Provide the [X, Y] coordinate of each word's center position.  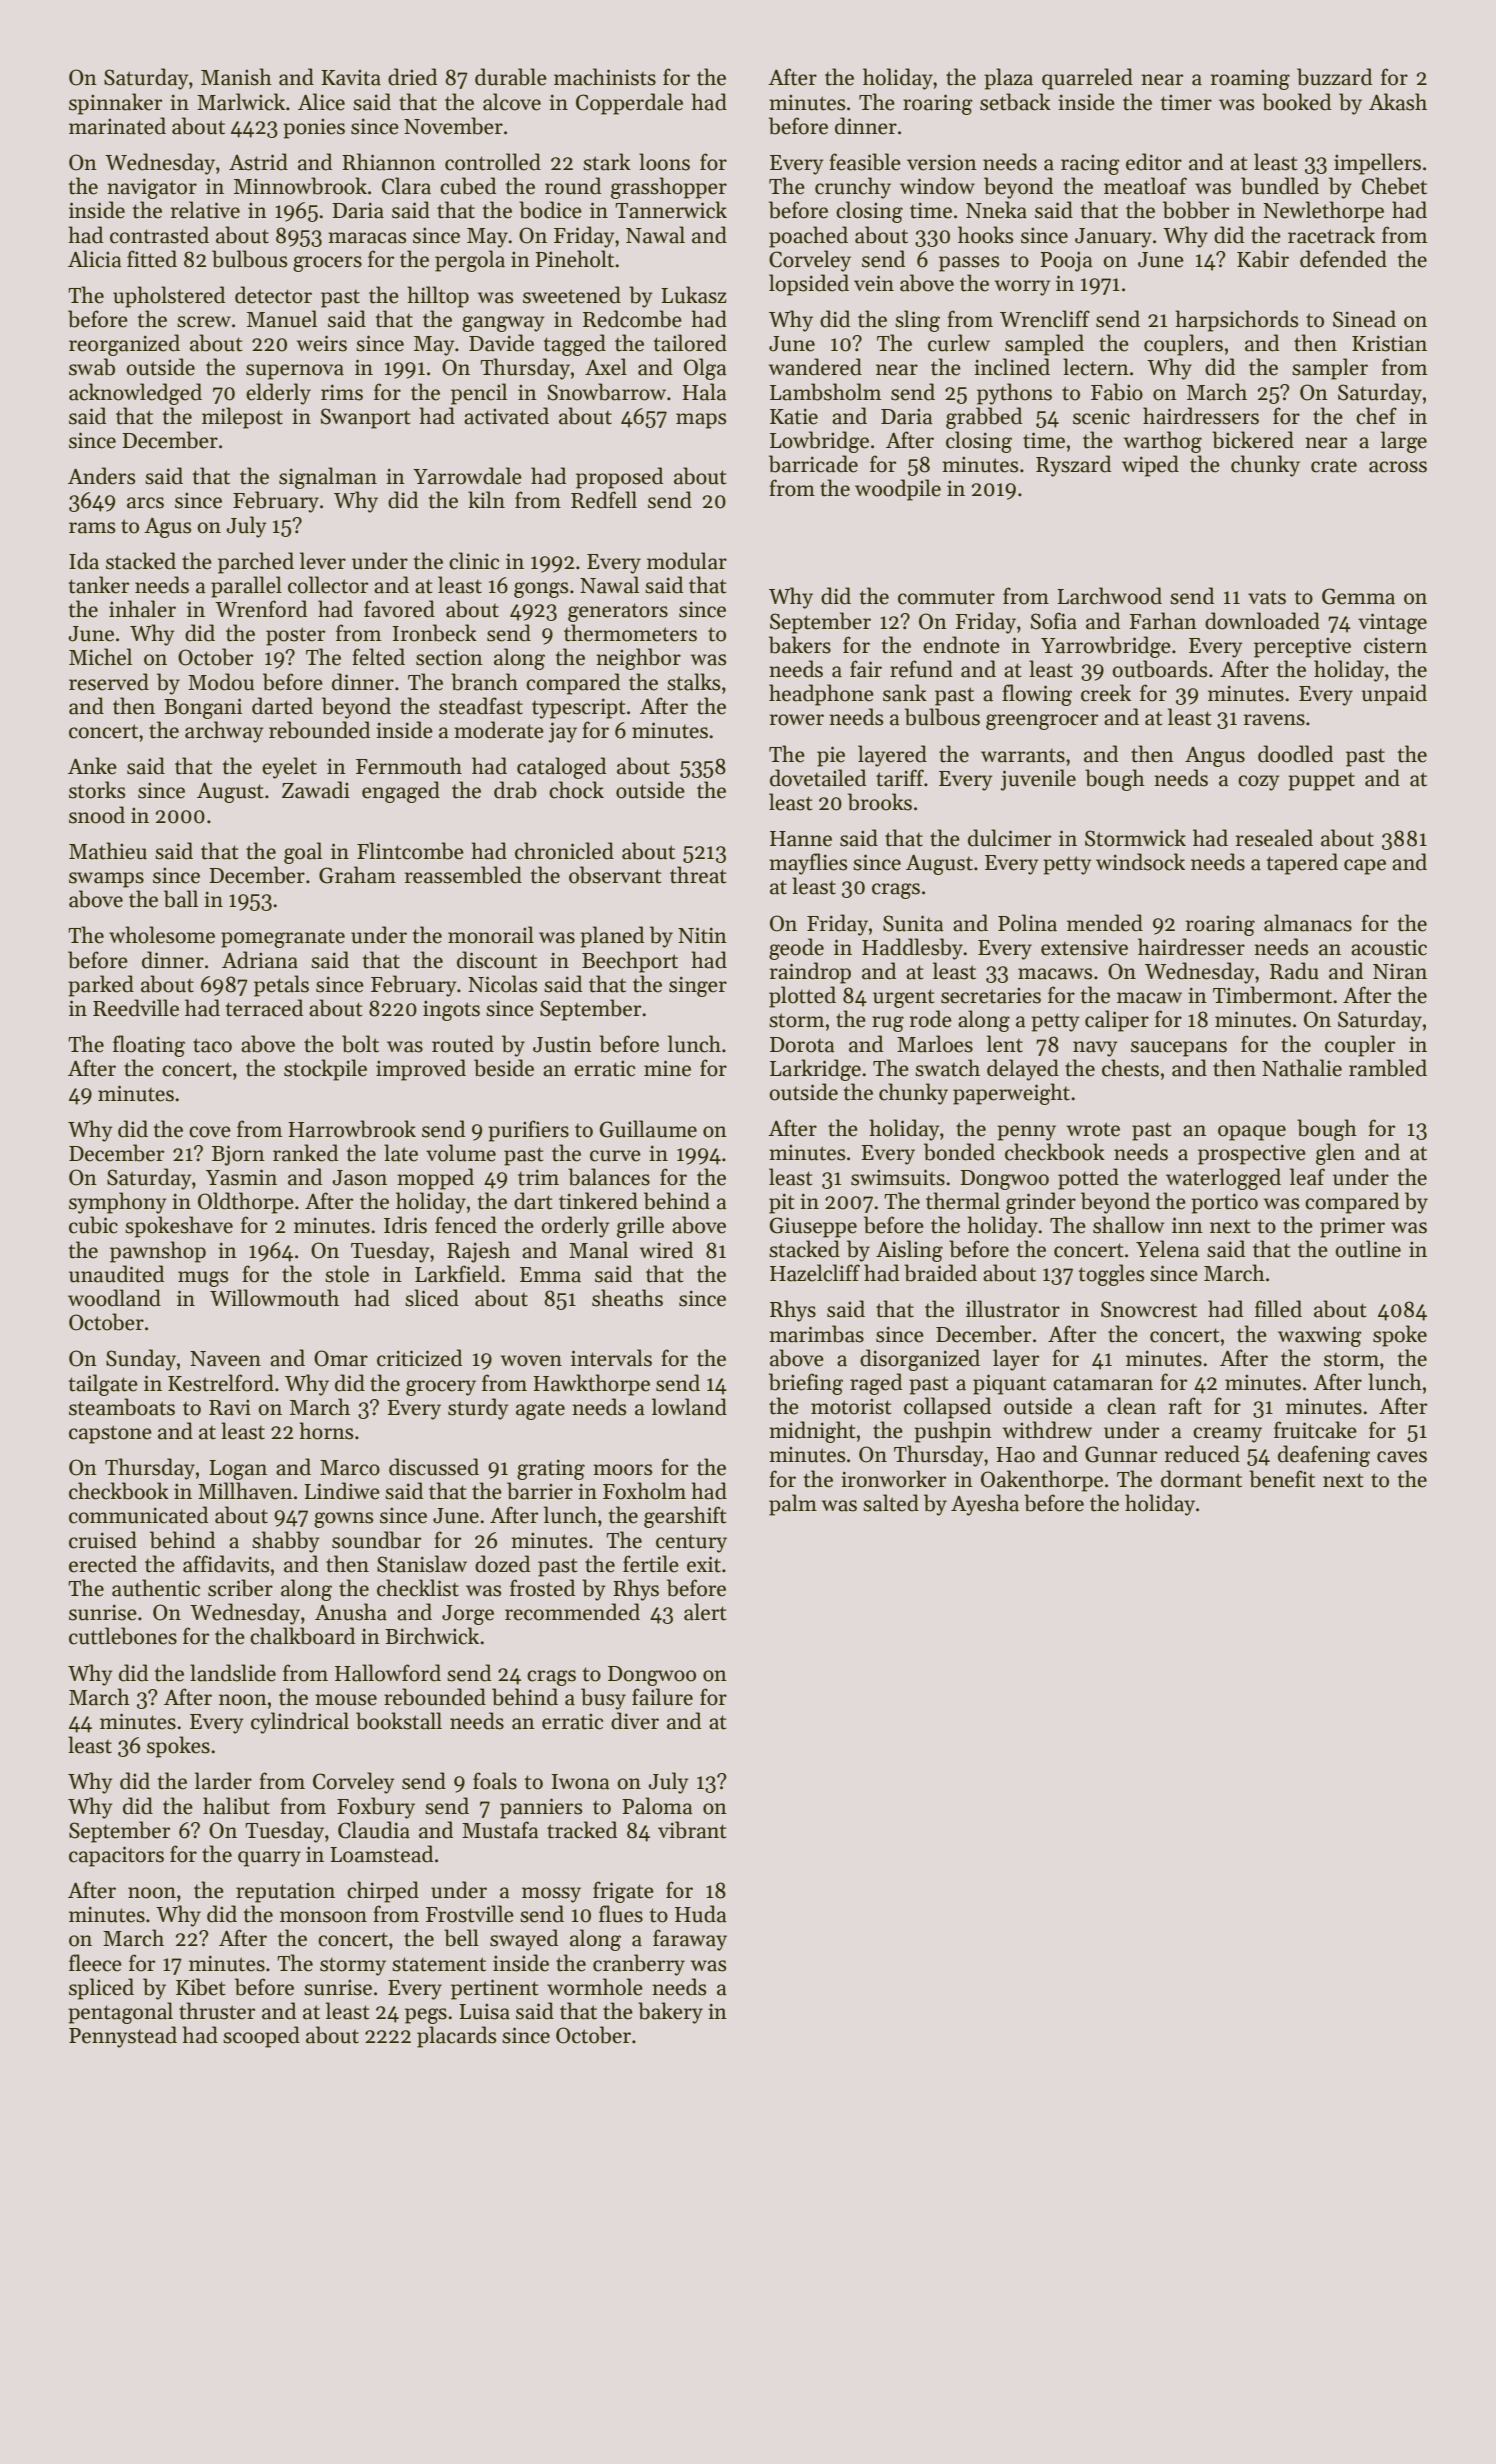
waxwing [1320, 1336]
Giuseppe [813, 1227]
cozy [1259, 783]
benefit [1282, 1479]
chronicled [564, 851]
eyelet [289, 768]
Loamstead [381, 1854]
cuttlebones [123, 1636]
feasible [865, 162]
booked [1296, 102]
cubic [93, 1225]
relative [205, 210]
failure [662, 1697]
